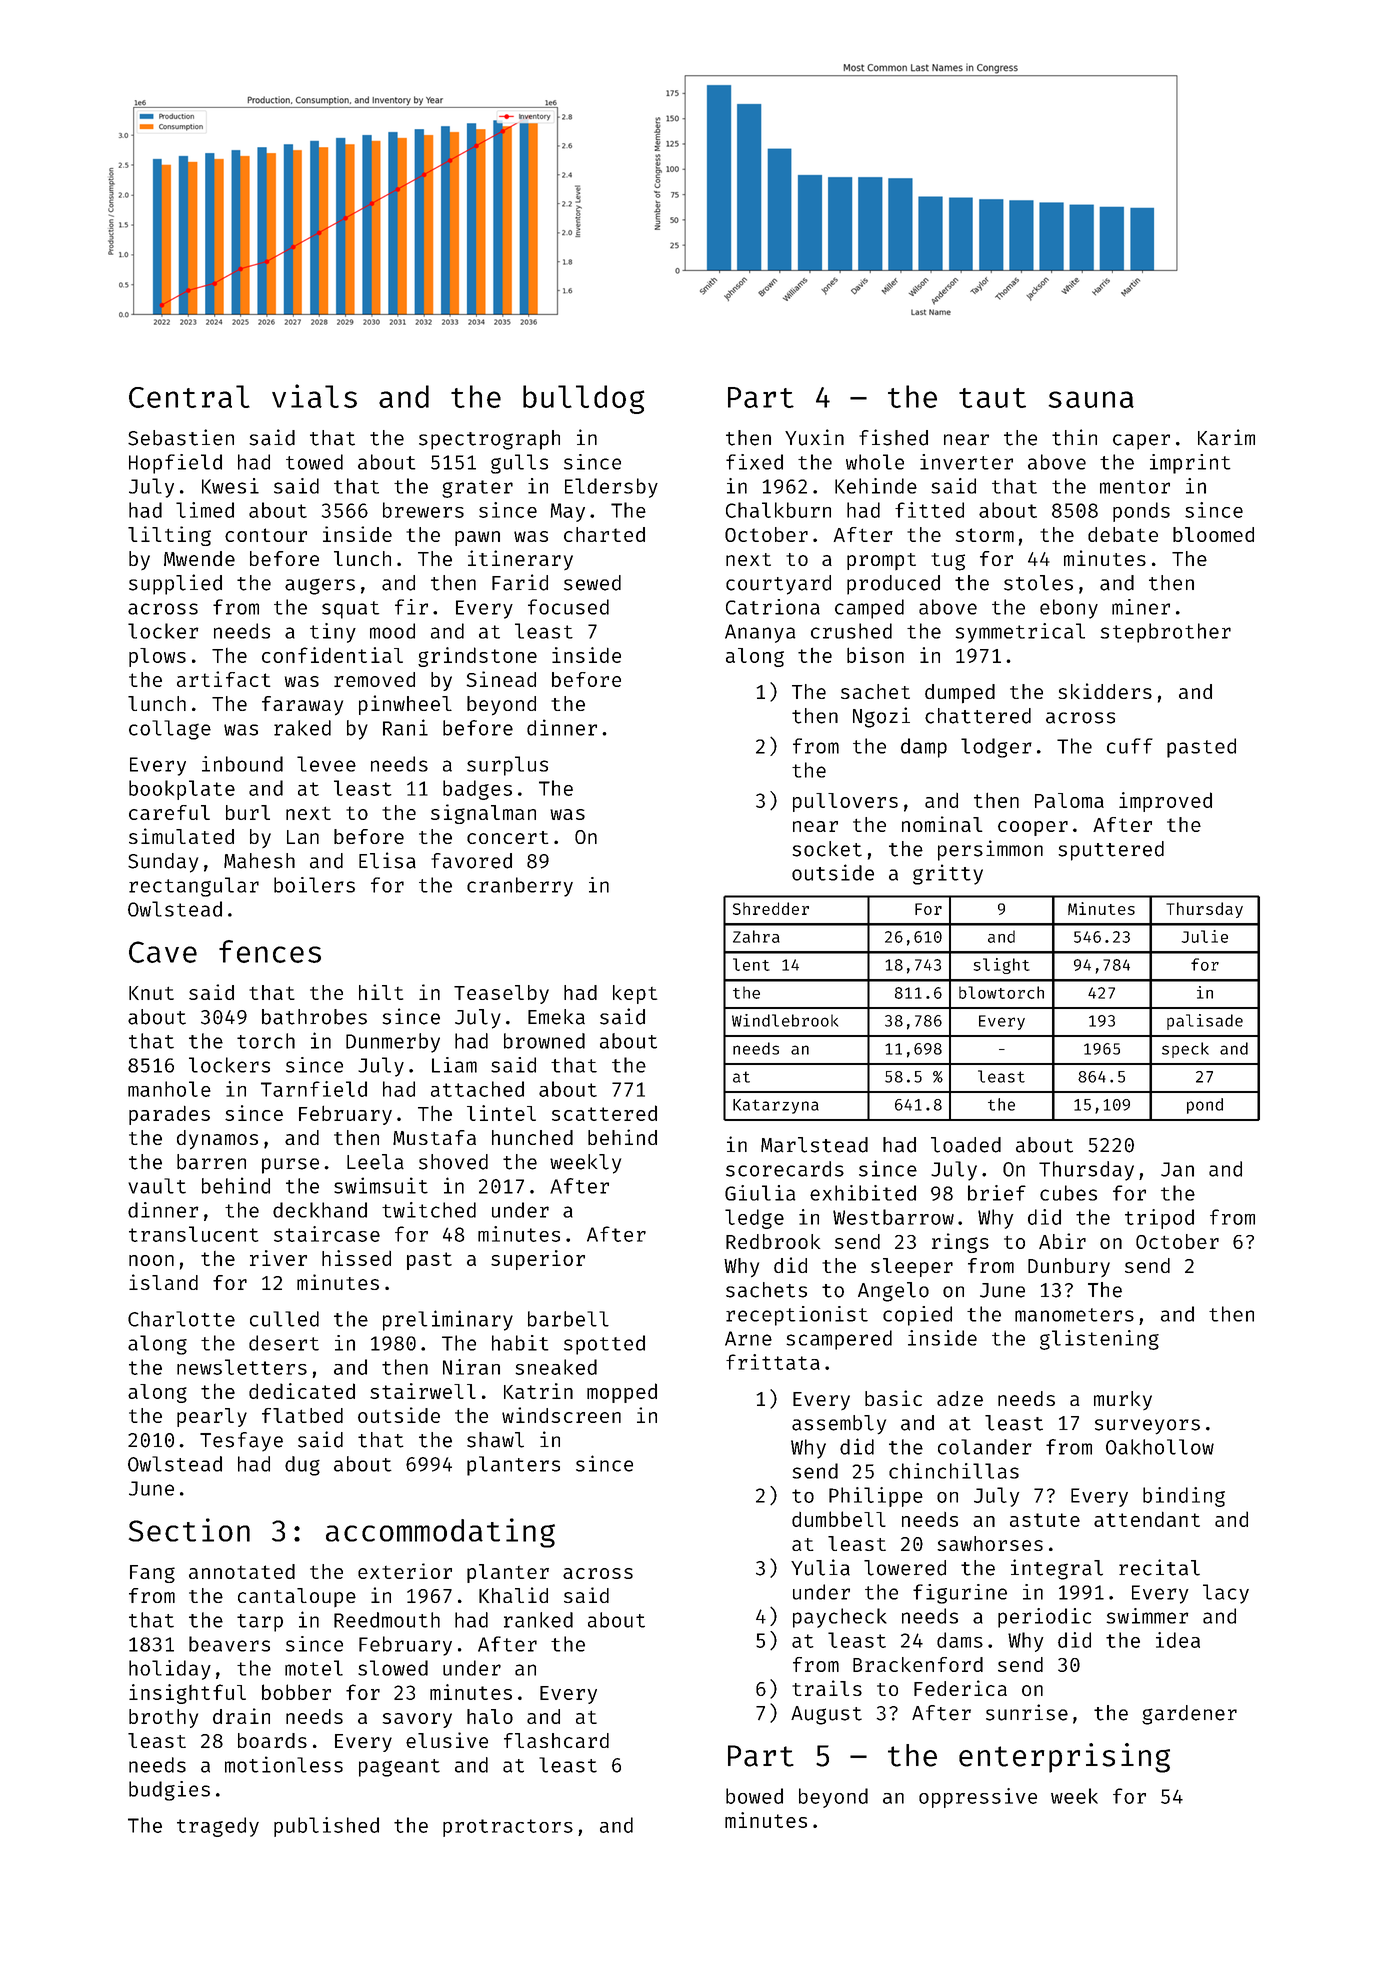  What do you see at coordinates (387, 1620) in the screenshot?
I see `Reedmouth` at bounding box center [387, 1620].
